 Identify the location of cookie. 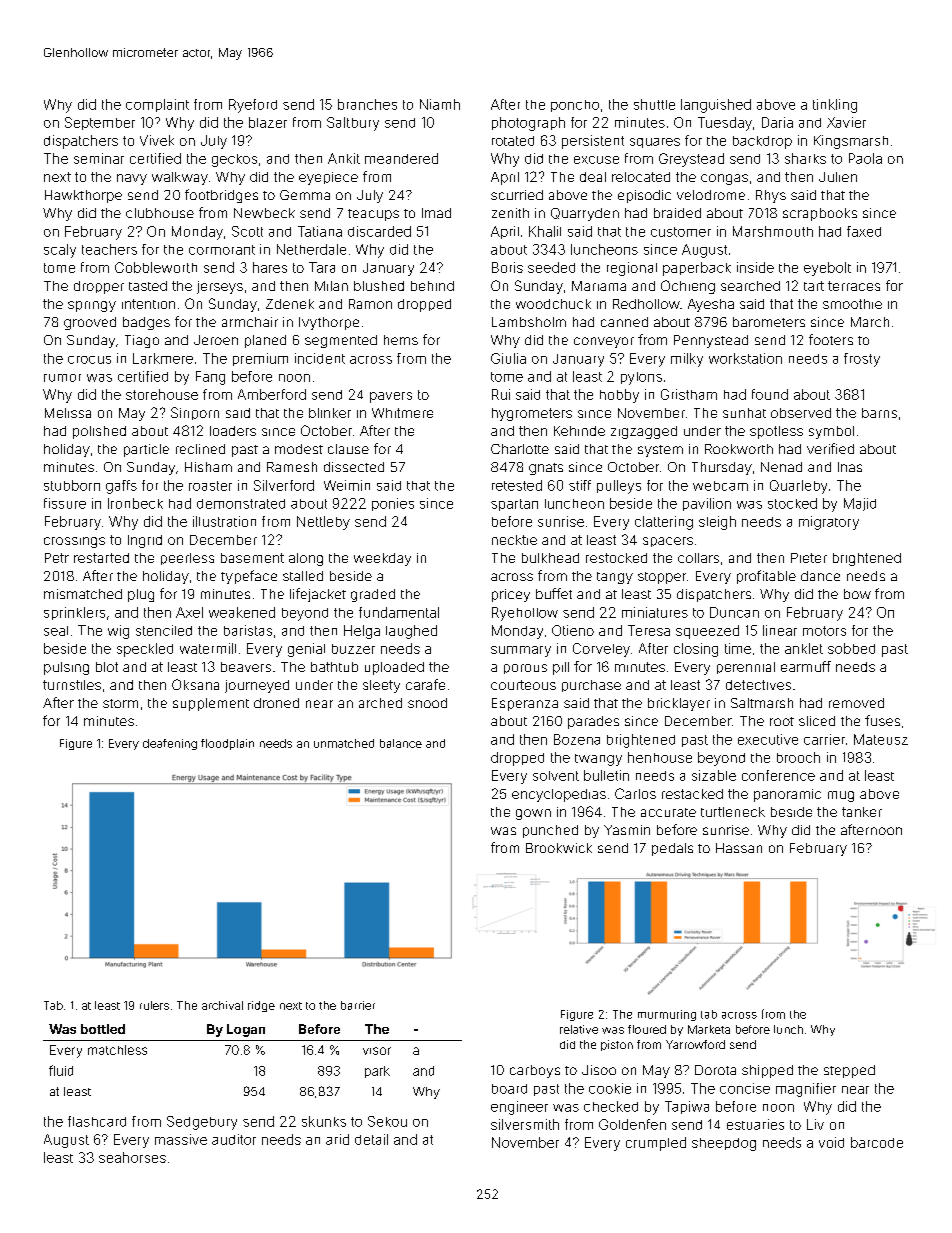
(610, 1088).
